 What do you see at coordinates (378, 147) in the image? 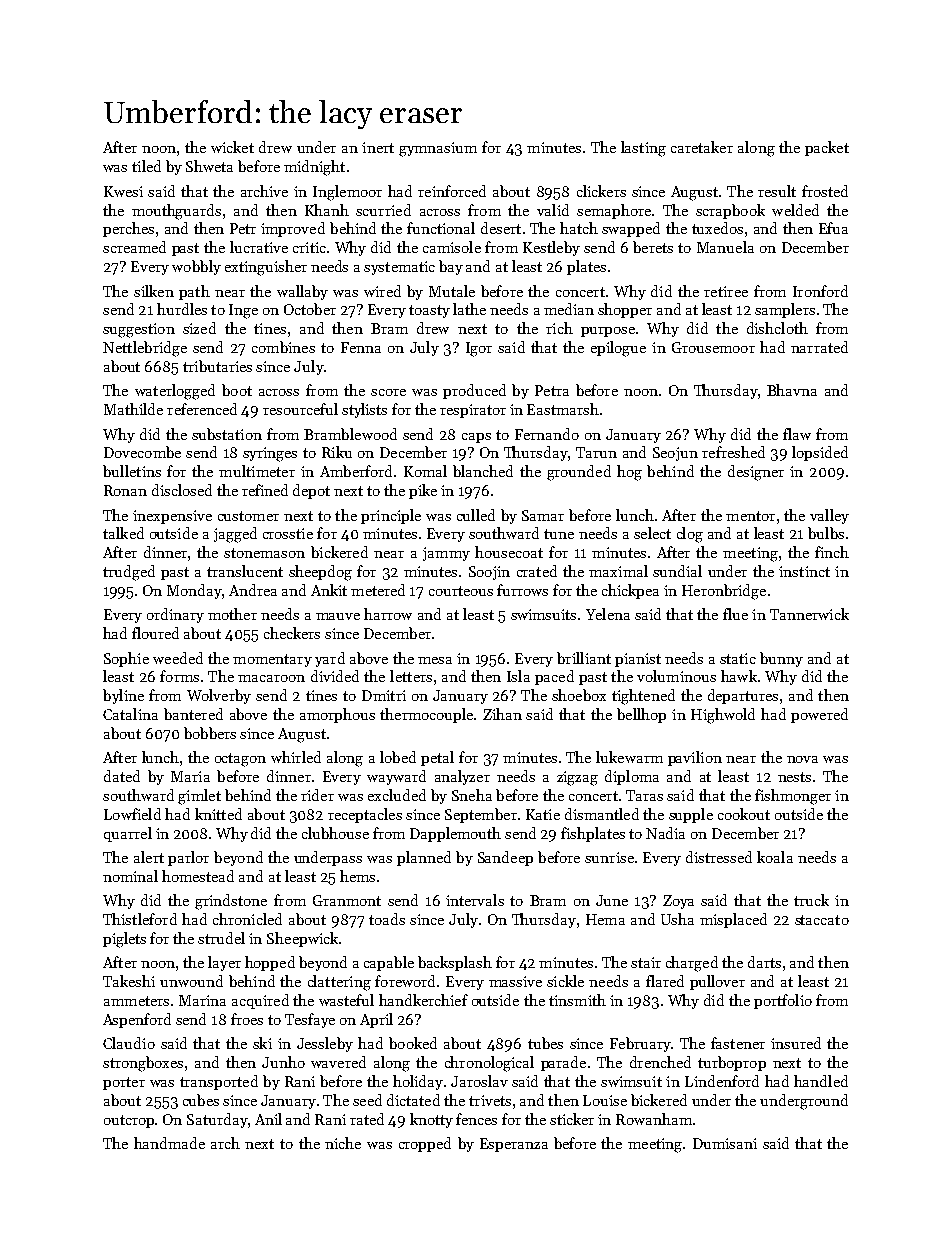
I see `inert` at bounding box center [378, 147].
